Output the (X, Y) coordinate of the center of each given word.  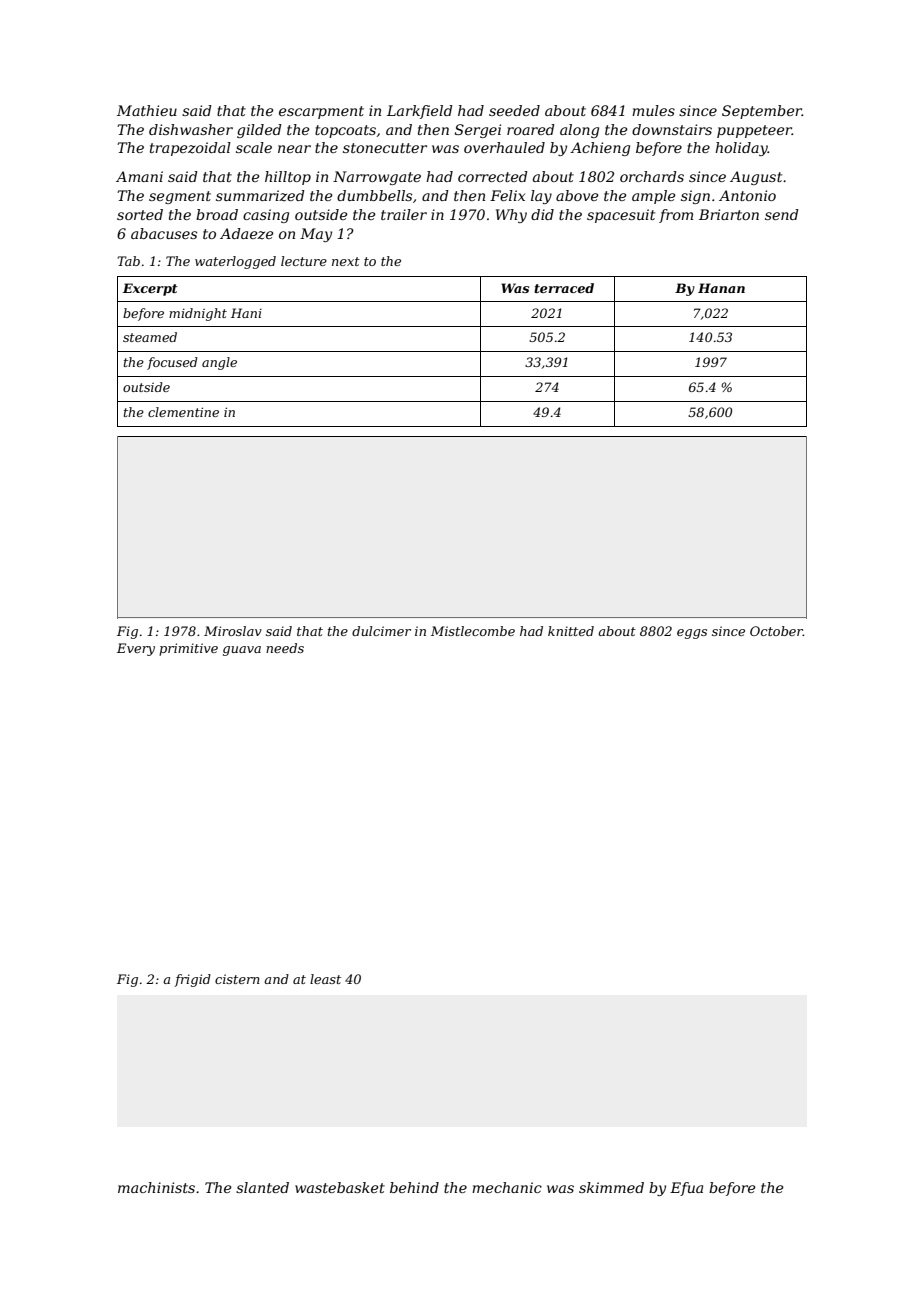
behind (414, 1187)
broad (217, 214)
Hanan (721, 288)
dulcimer (381, 631)
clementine (183, 412)
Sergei (478, 131)
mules (653, 110)
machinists (156, 1187)
